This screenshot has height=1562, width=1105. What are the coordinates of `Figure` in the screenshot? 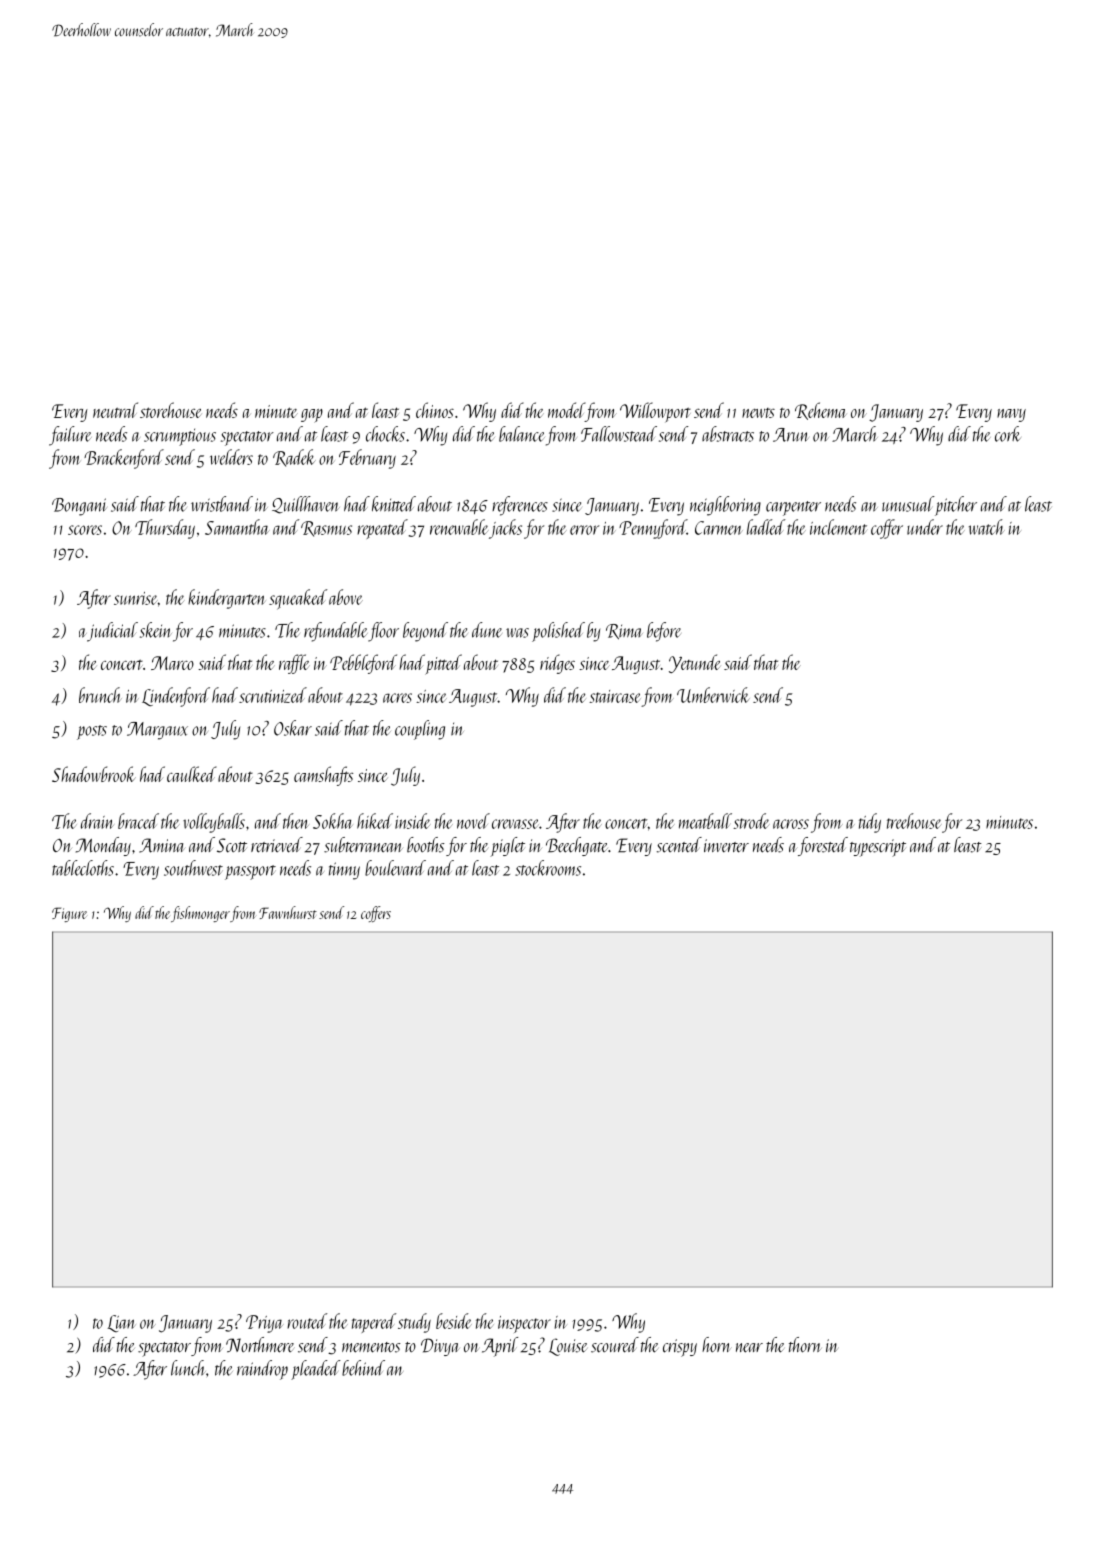 It's located at (69, 914).
